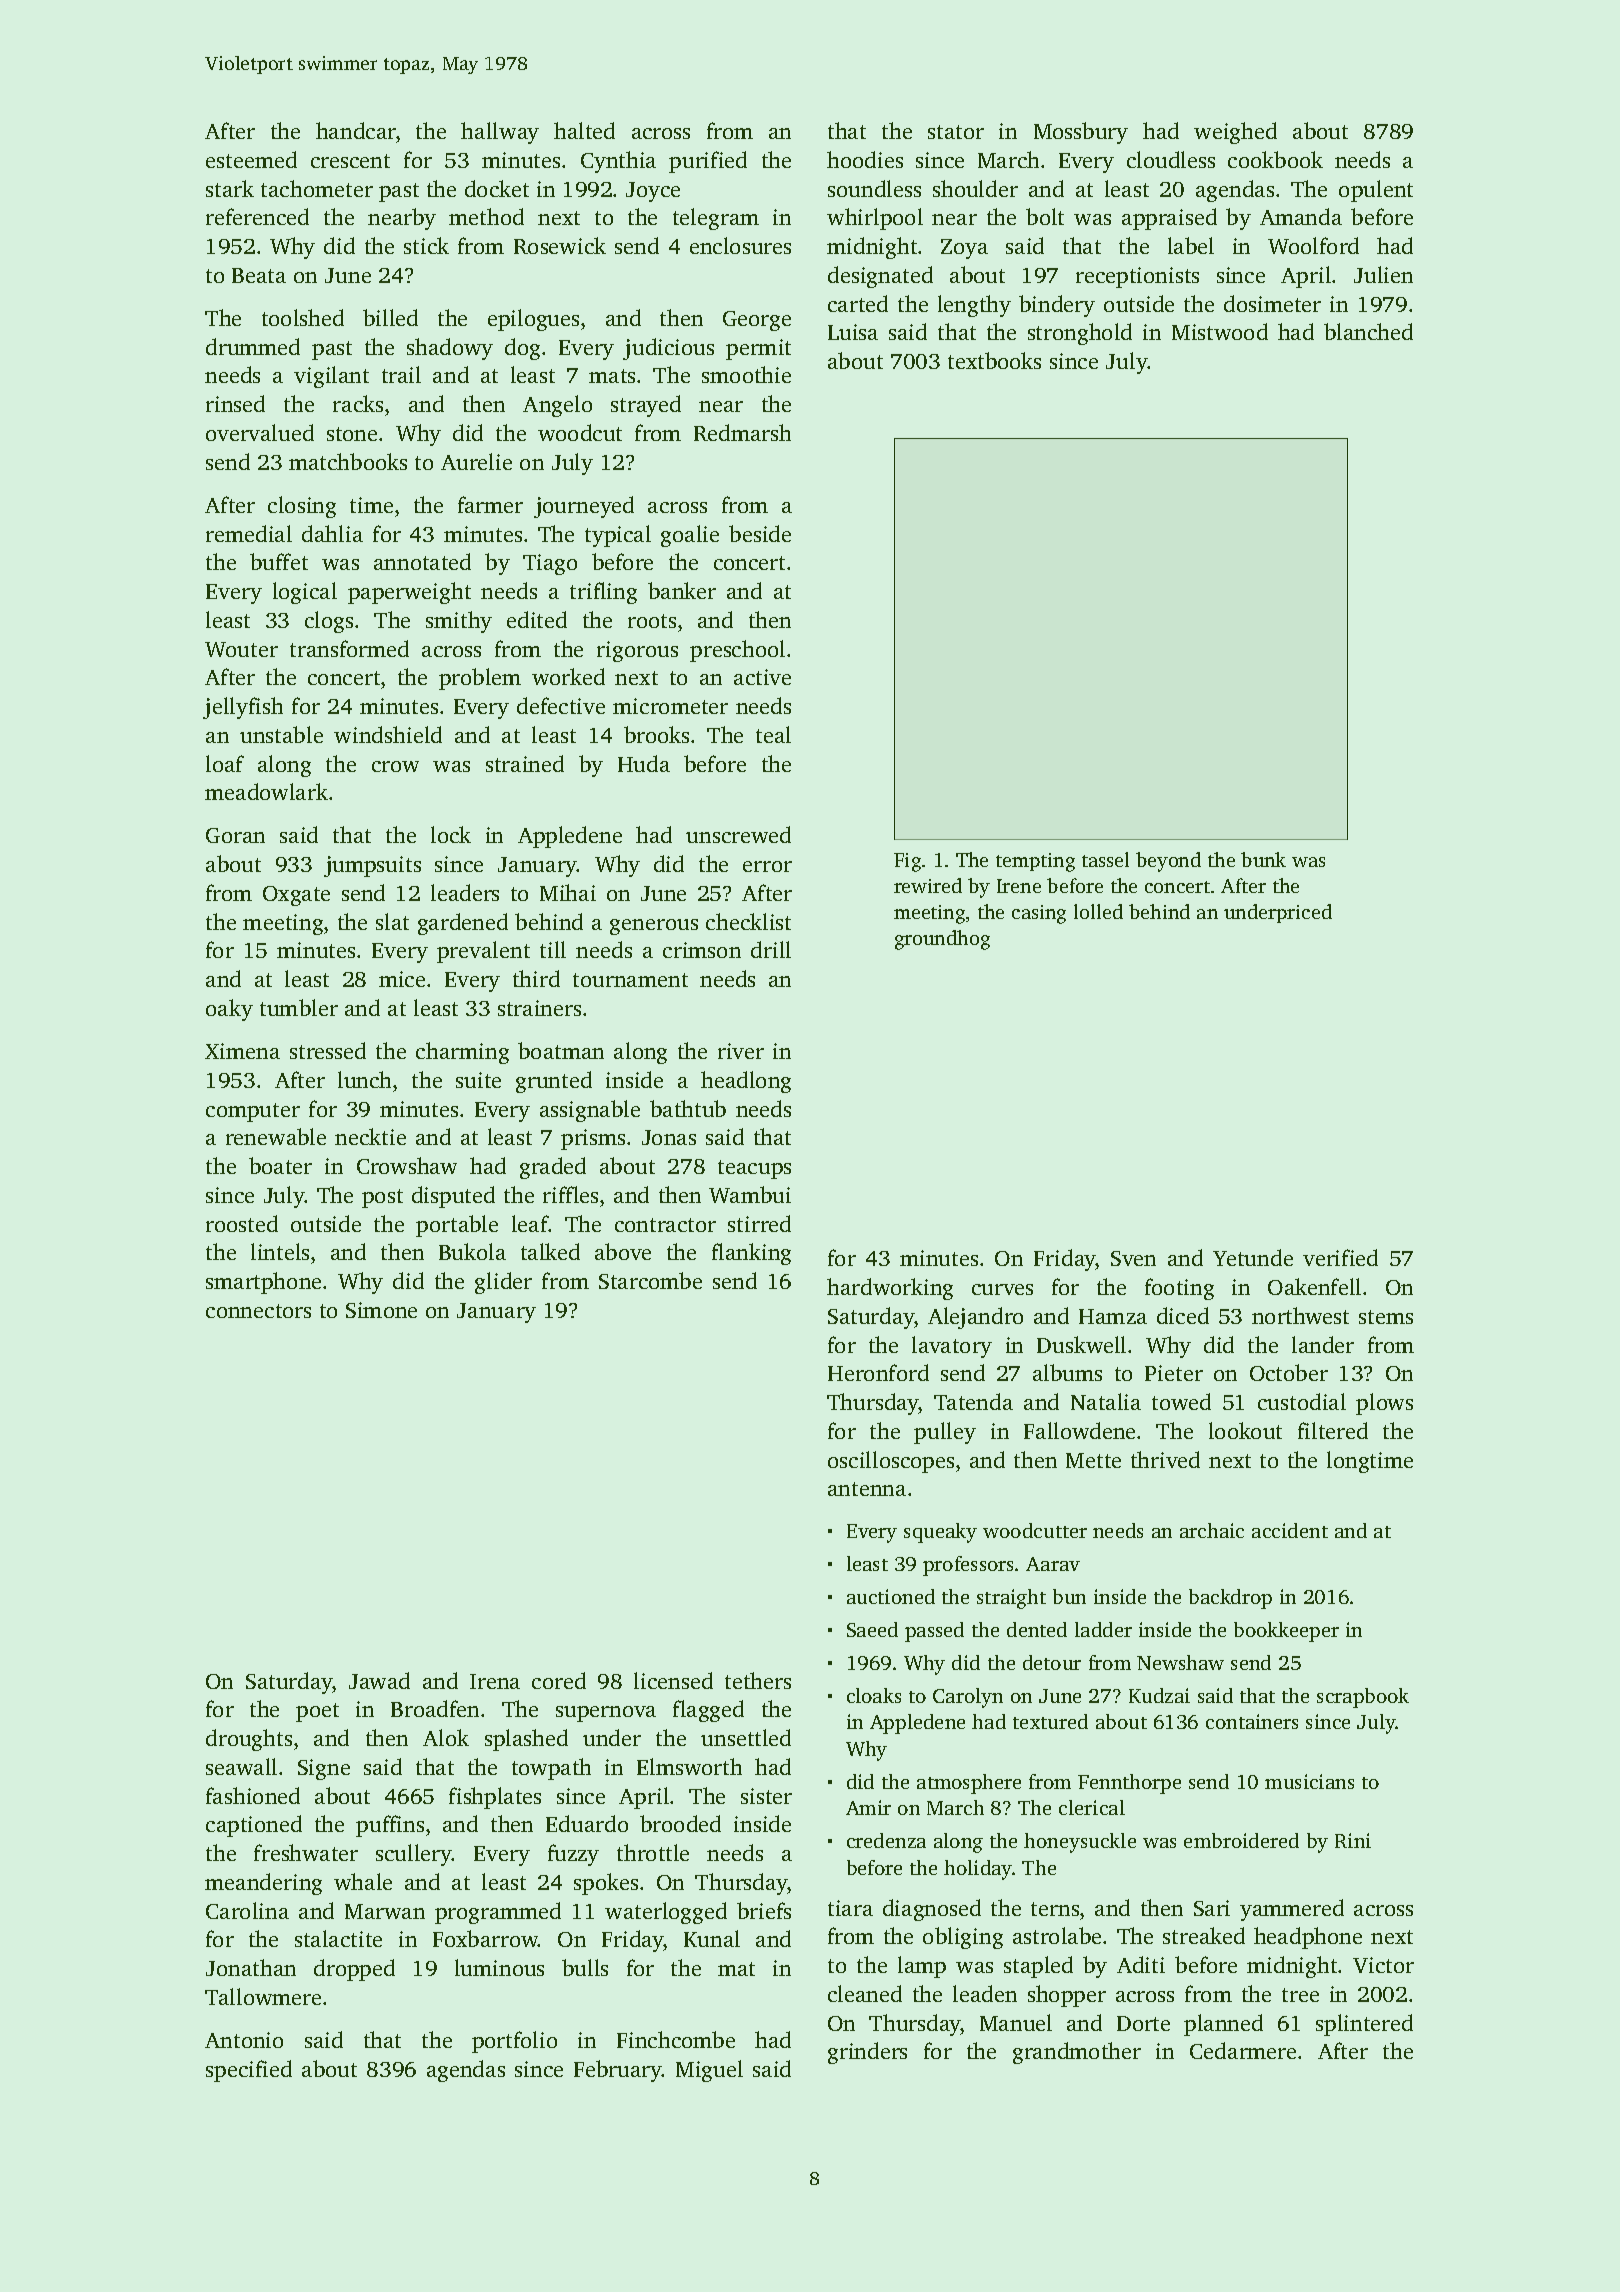  What do you see at coordinates (867, 2053) in the screenshot?
I see `grinders` at bounding box center [867, 2053].
